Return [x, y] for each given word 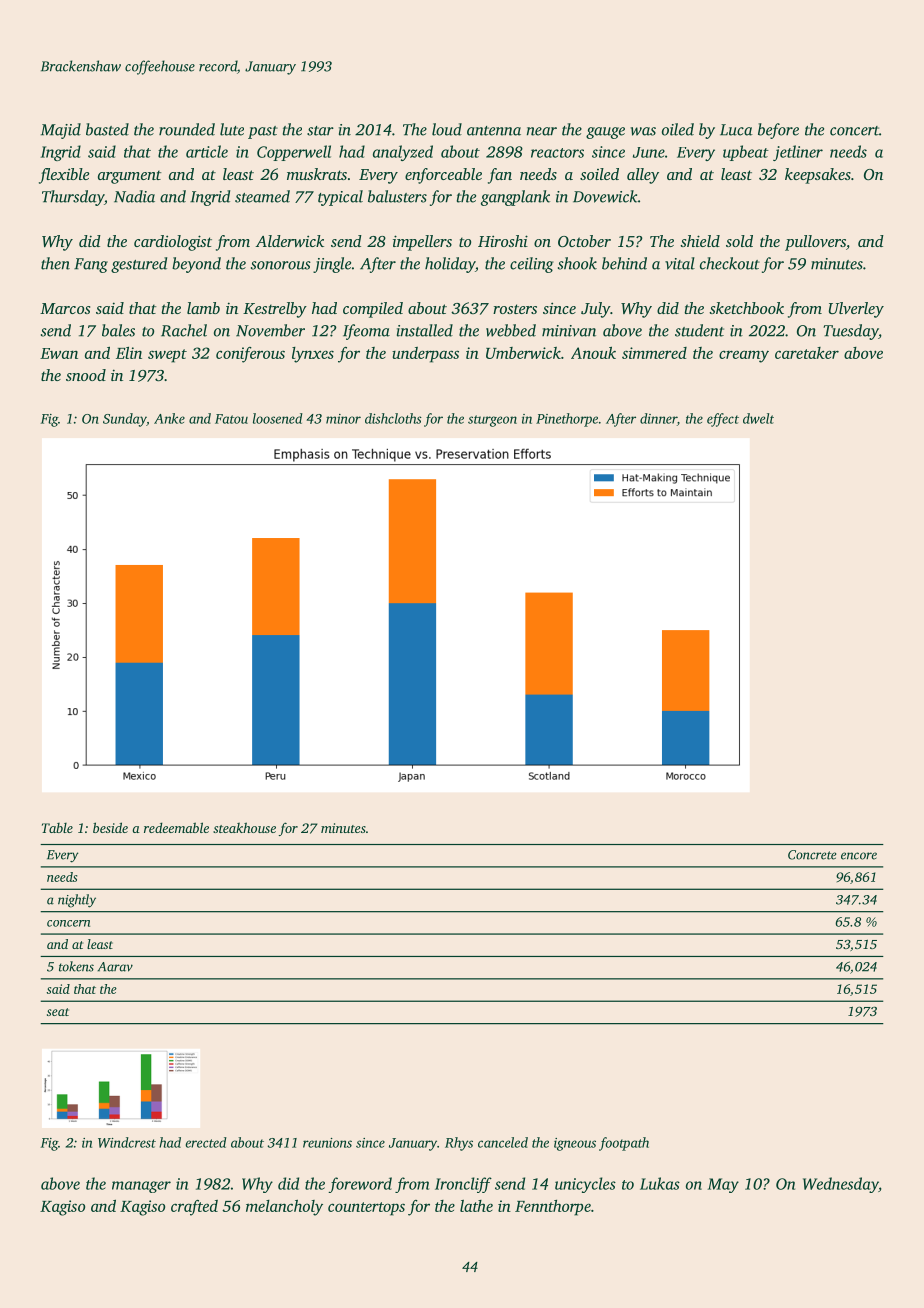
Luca [736, 130]
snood [86, 375]
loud [447, 129]
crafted [194, 1208]
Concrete [812, 855]
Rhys [459, 1144]
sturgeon [492, 421]
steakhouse [244, 827]
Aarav [115, 967]
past [263, 132]
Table [57, 828]
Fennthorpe [553, 1208]
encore [859, 856]
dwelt [758, 418]
